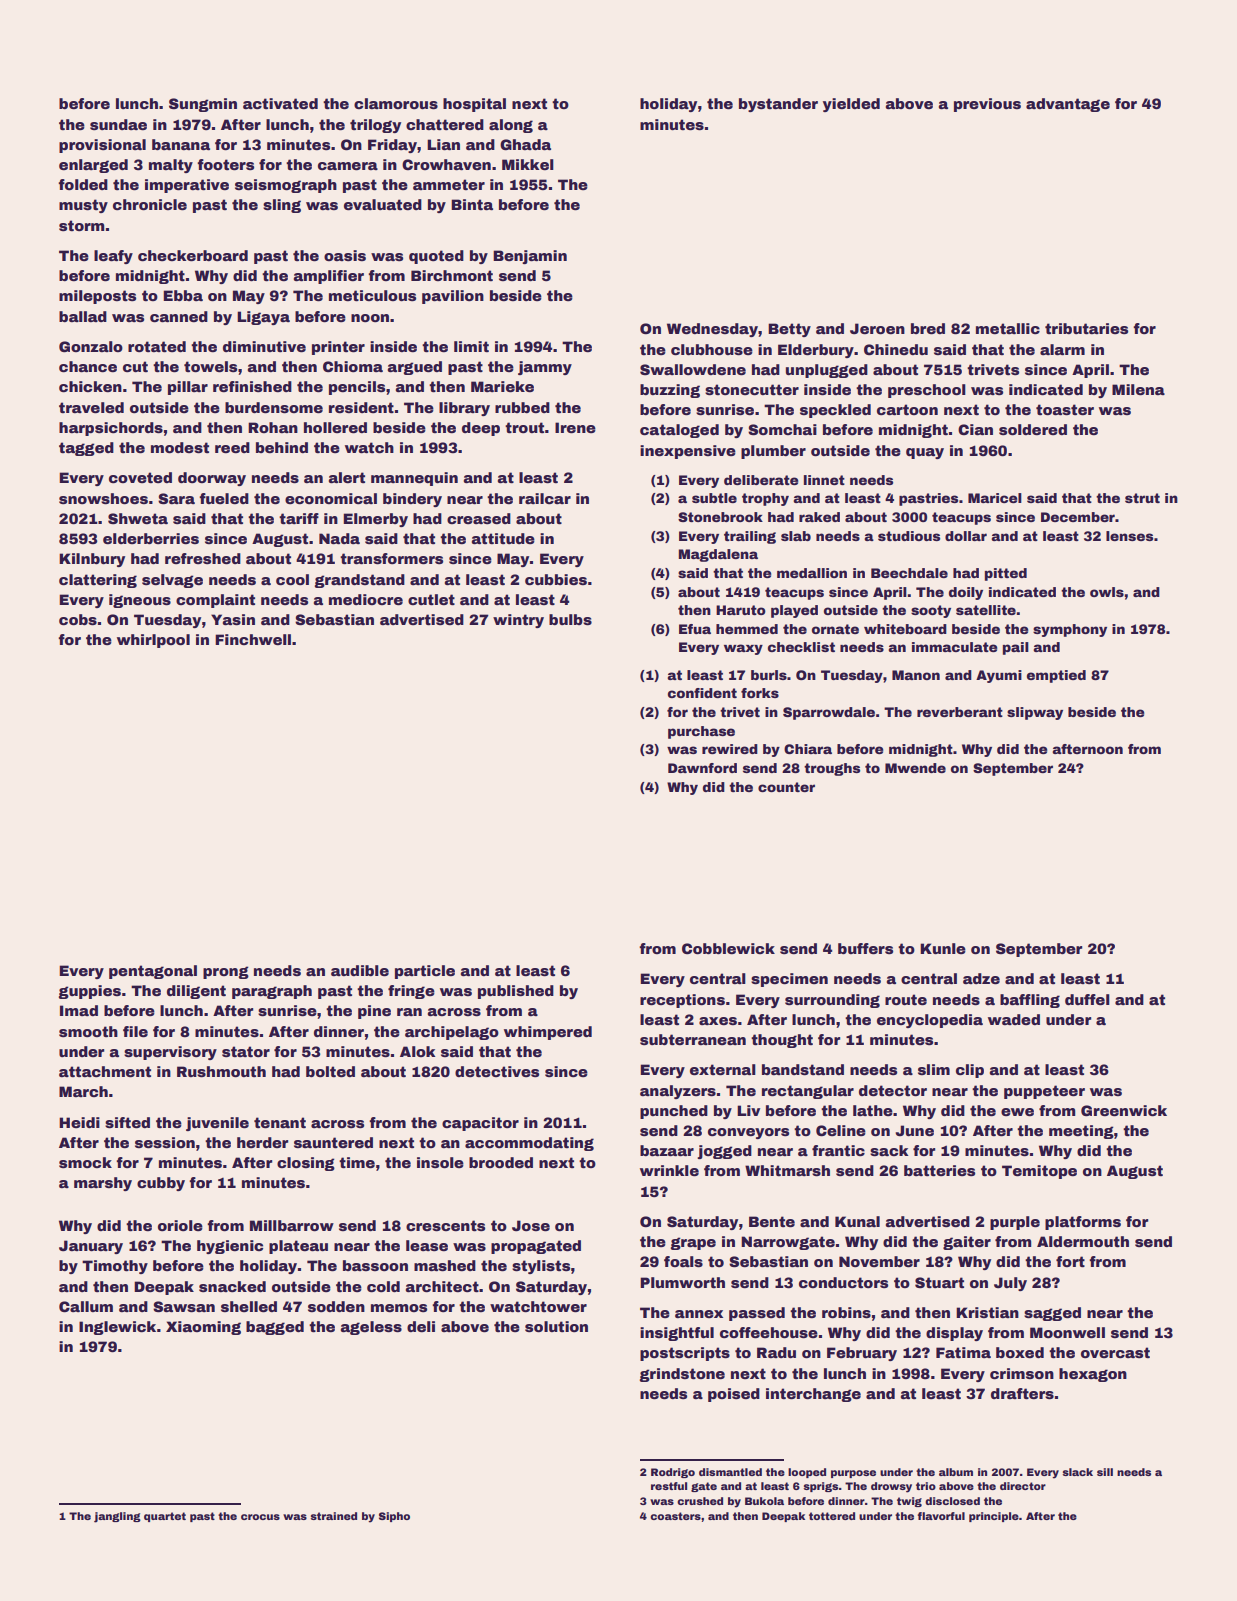 Image resolution: width=1237 pixels, height=1601 pixels. I want to click on passed, so click(757, 1314).
